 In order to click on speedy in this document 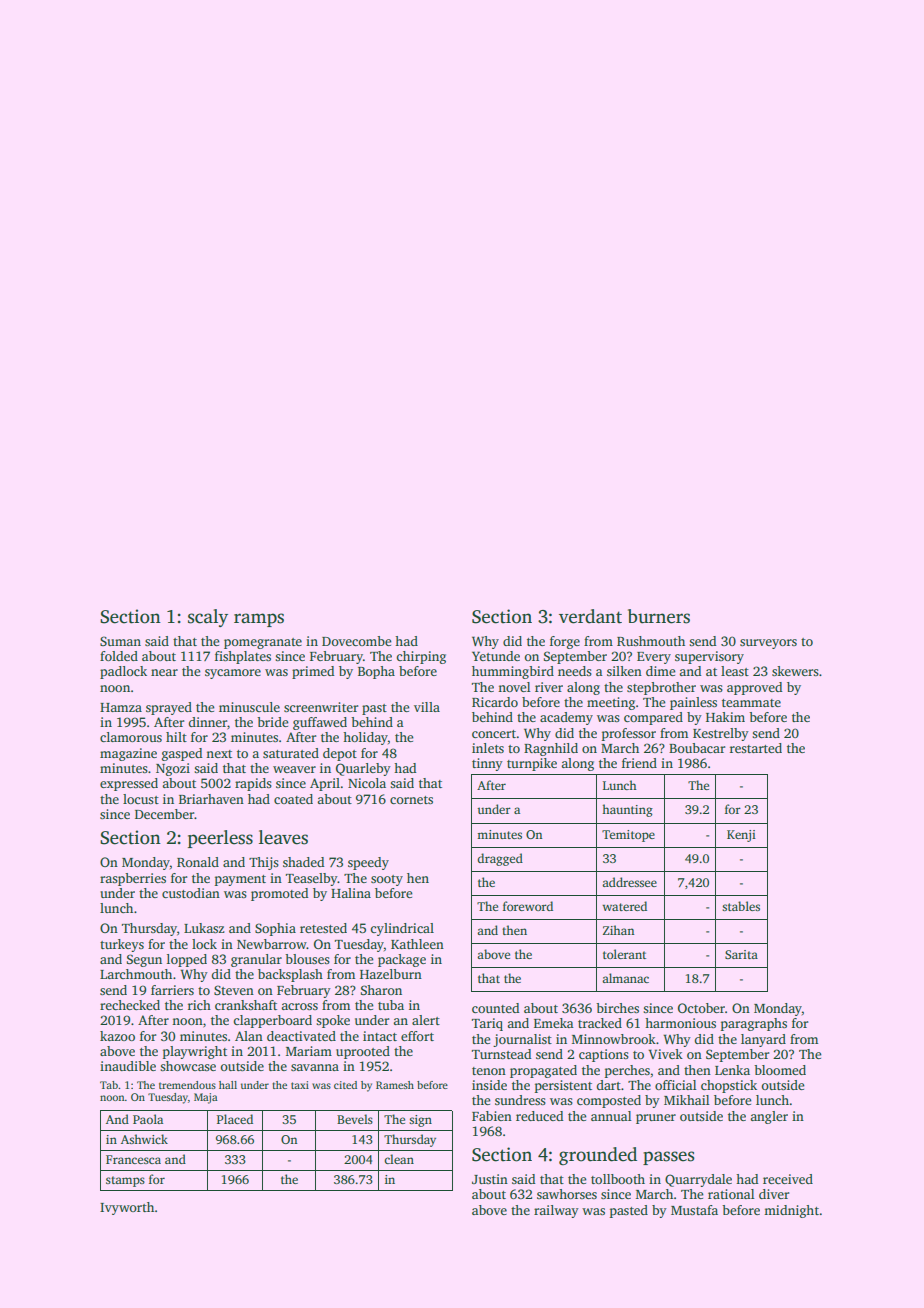, I will do `click(368, 863)`.
